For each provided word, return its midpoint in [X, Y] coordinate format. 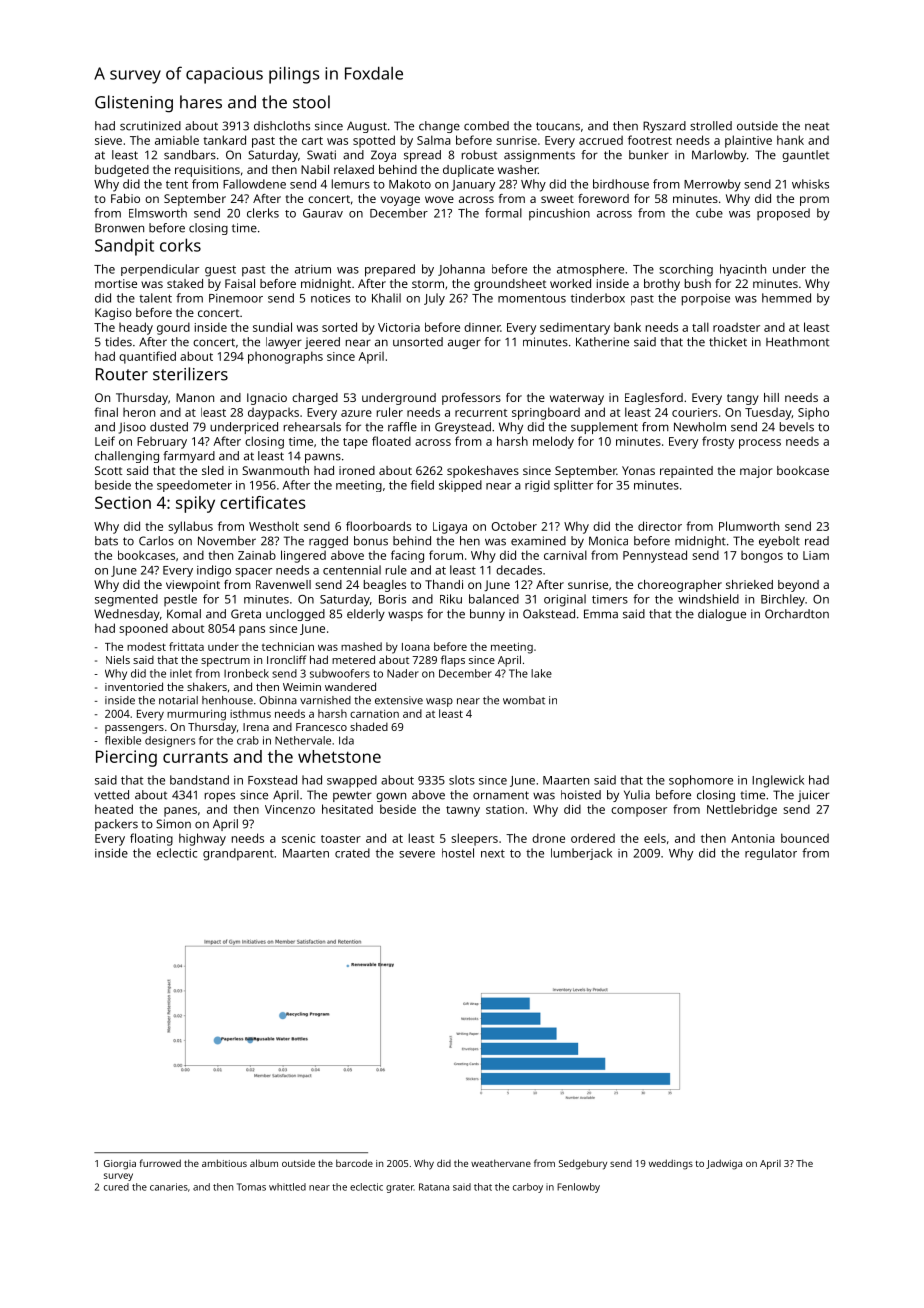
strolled [711, 126]
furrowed [160, 1163]
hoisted [581, 795]
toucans [558, 126]
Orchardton [797, 614]
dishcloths [282, 126]
